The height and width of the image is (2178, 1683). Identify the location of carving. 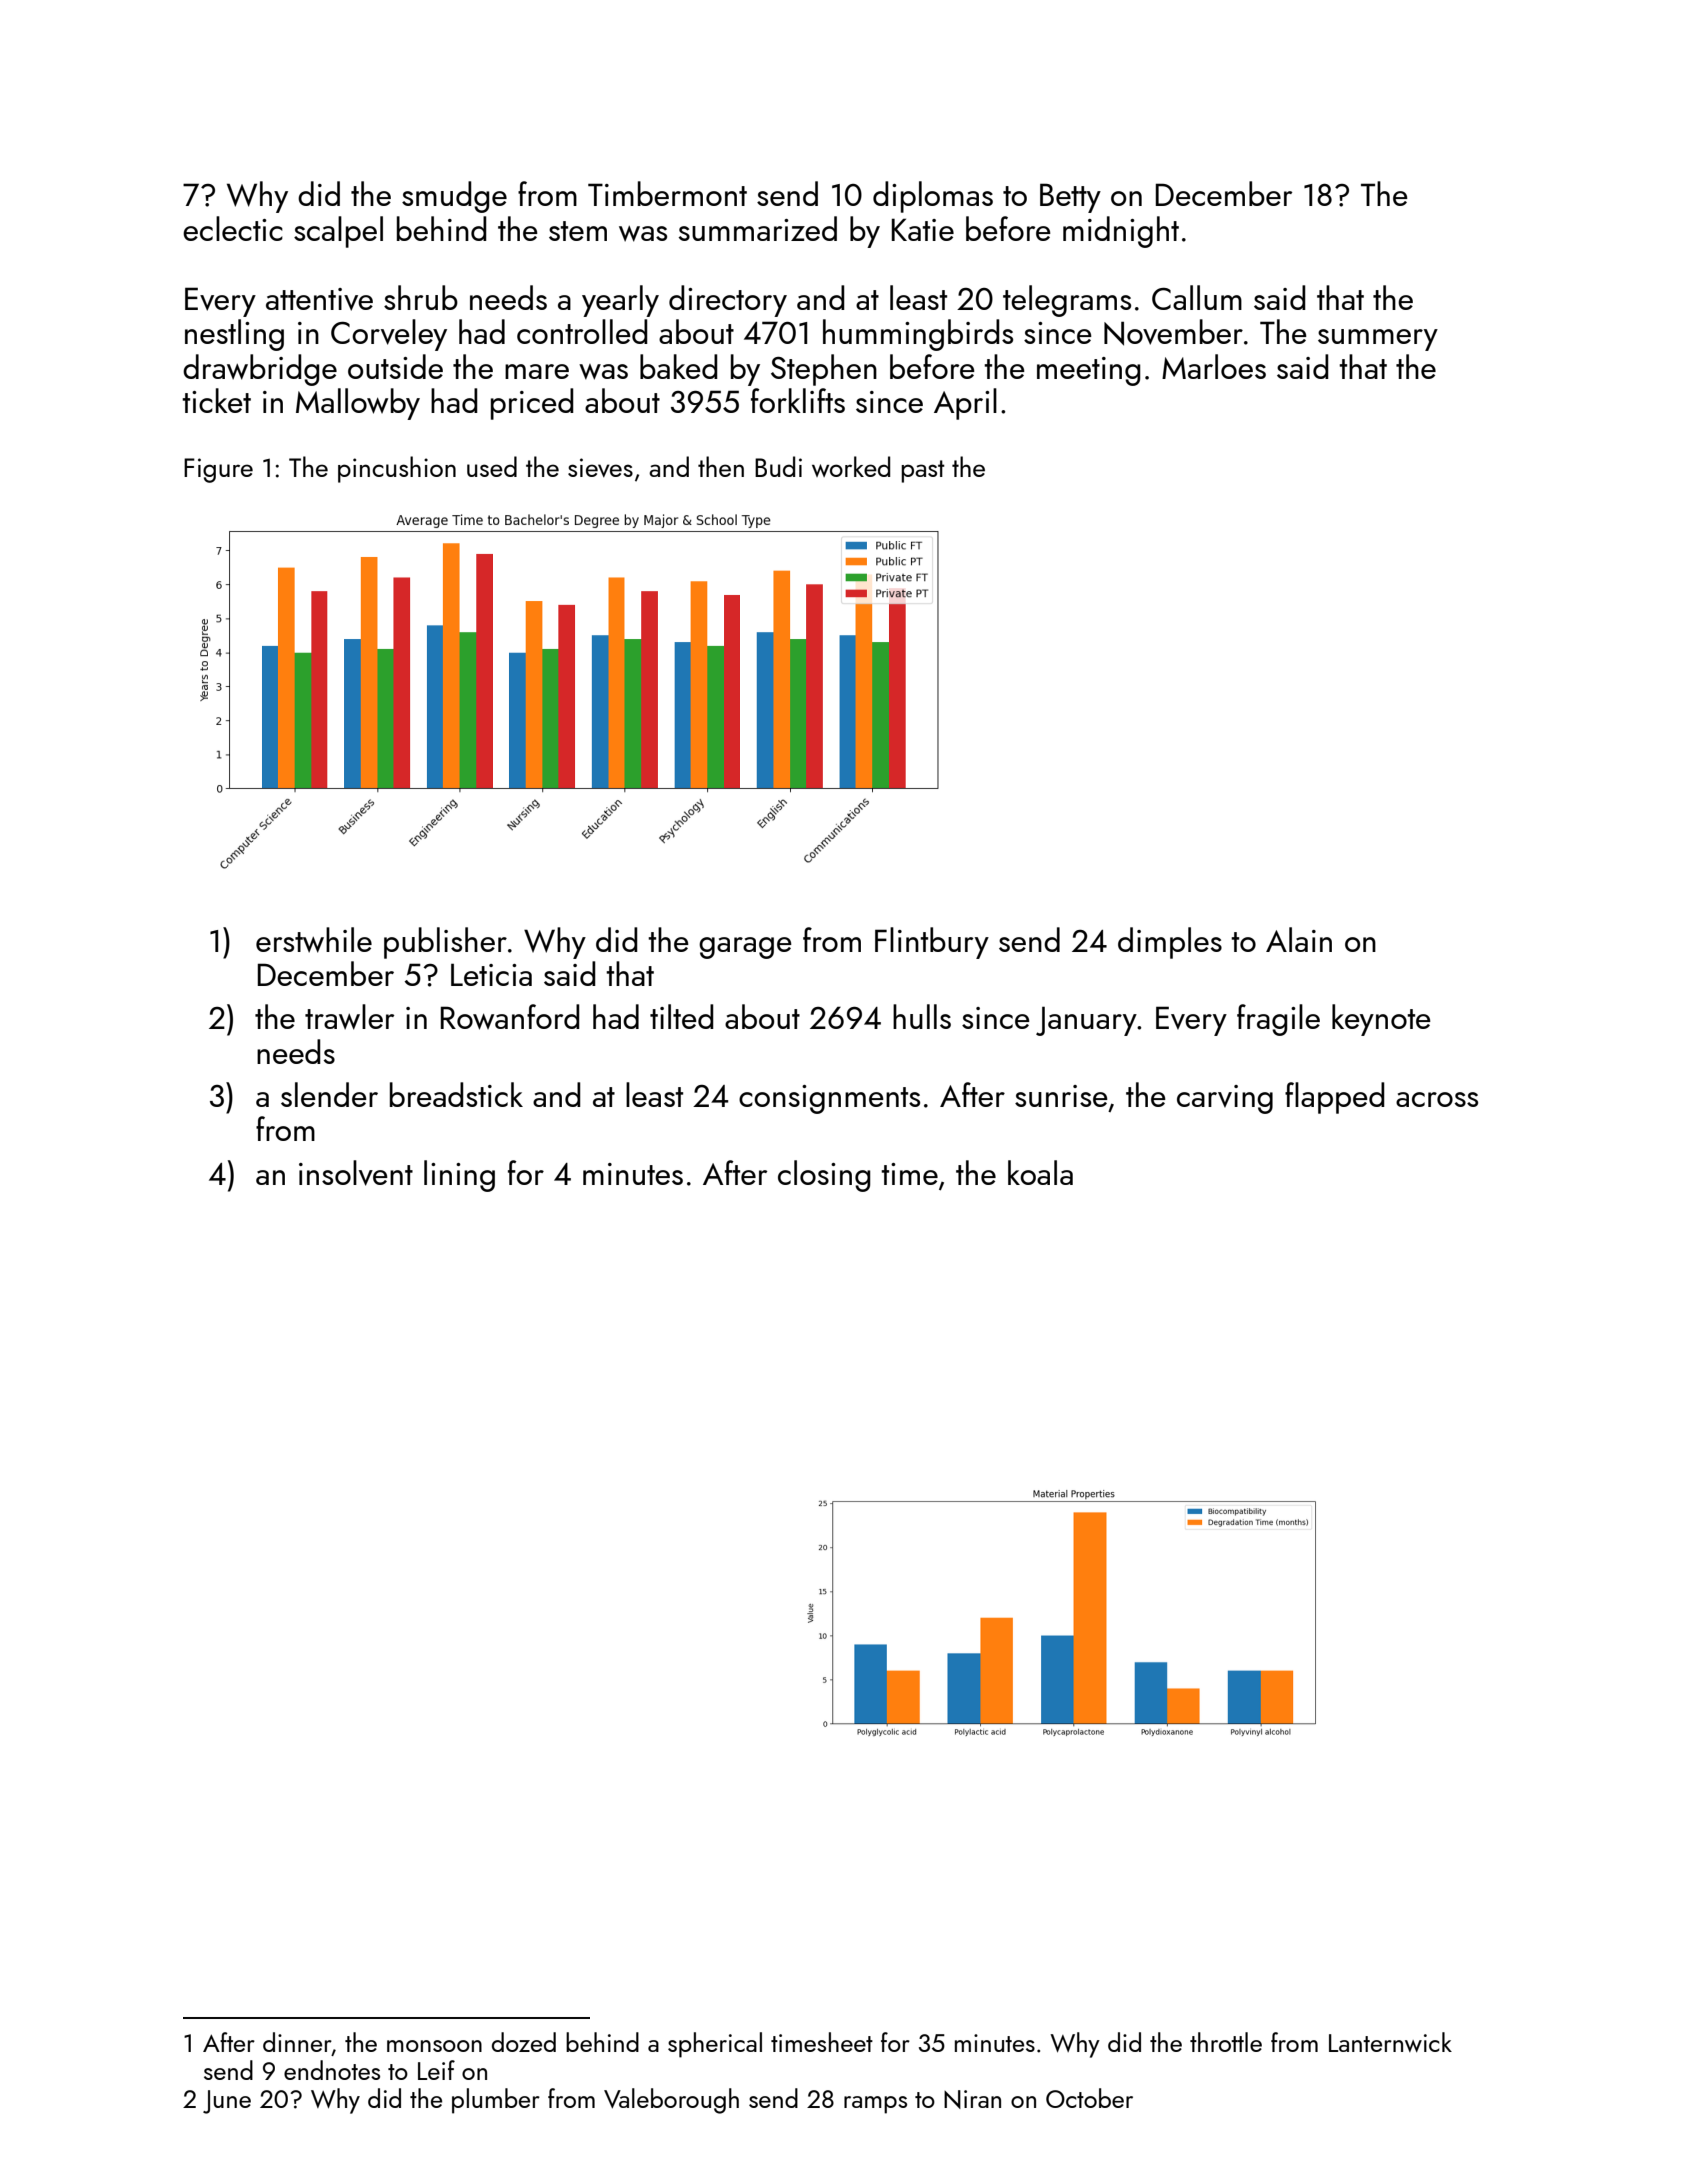
(1225, 1099).
